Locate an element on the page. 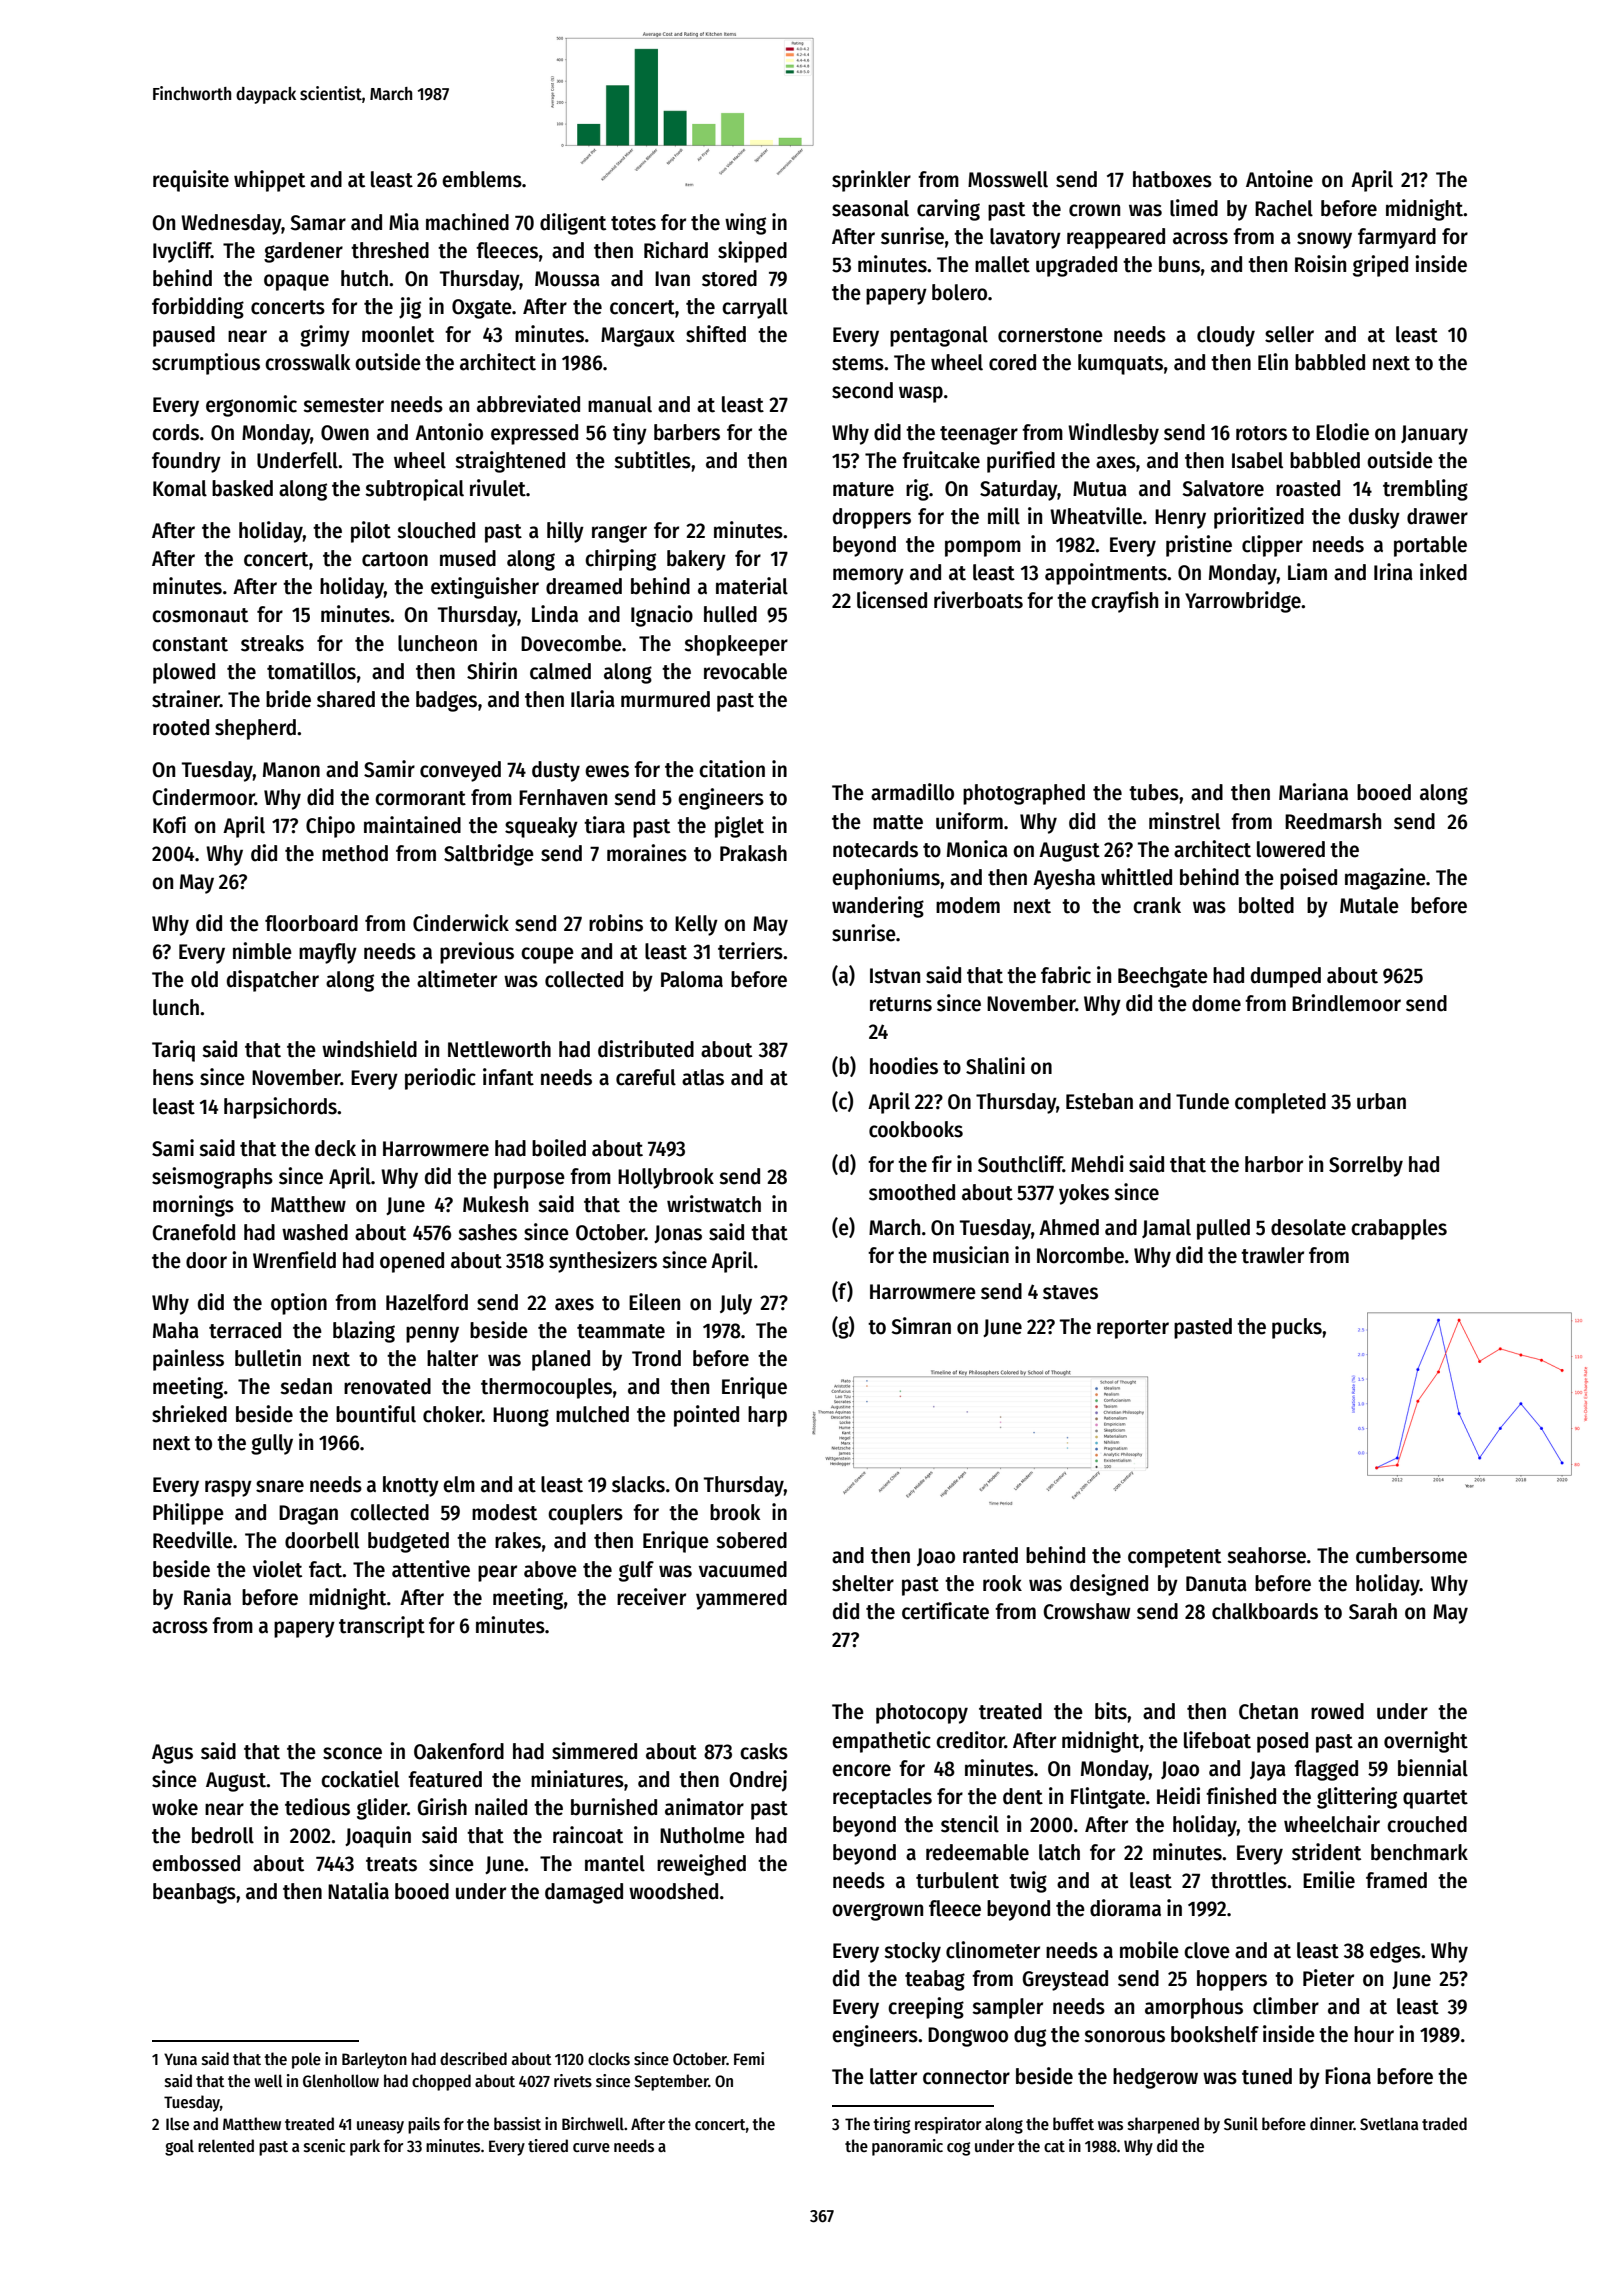 The width and height of the document is (1620, 2292). embossed is located at coordinates (196, 1863).
